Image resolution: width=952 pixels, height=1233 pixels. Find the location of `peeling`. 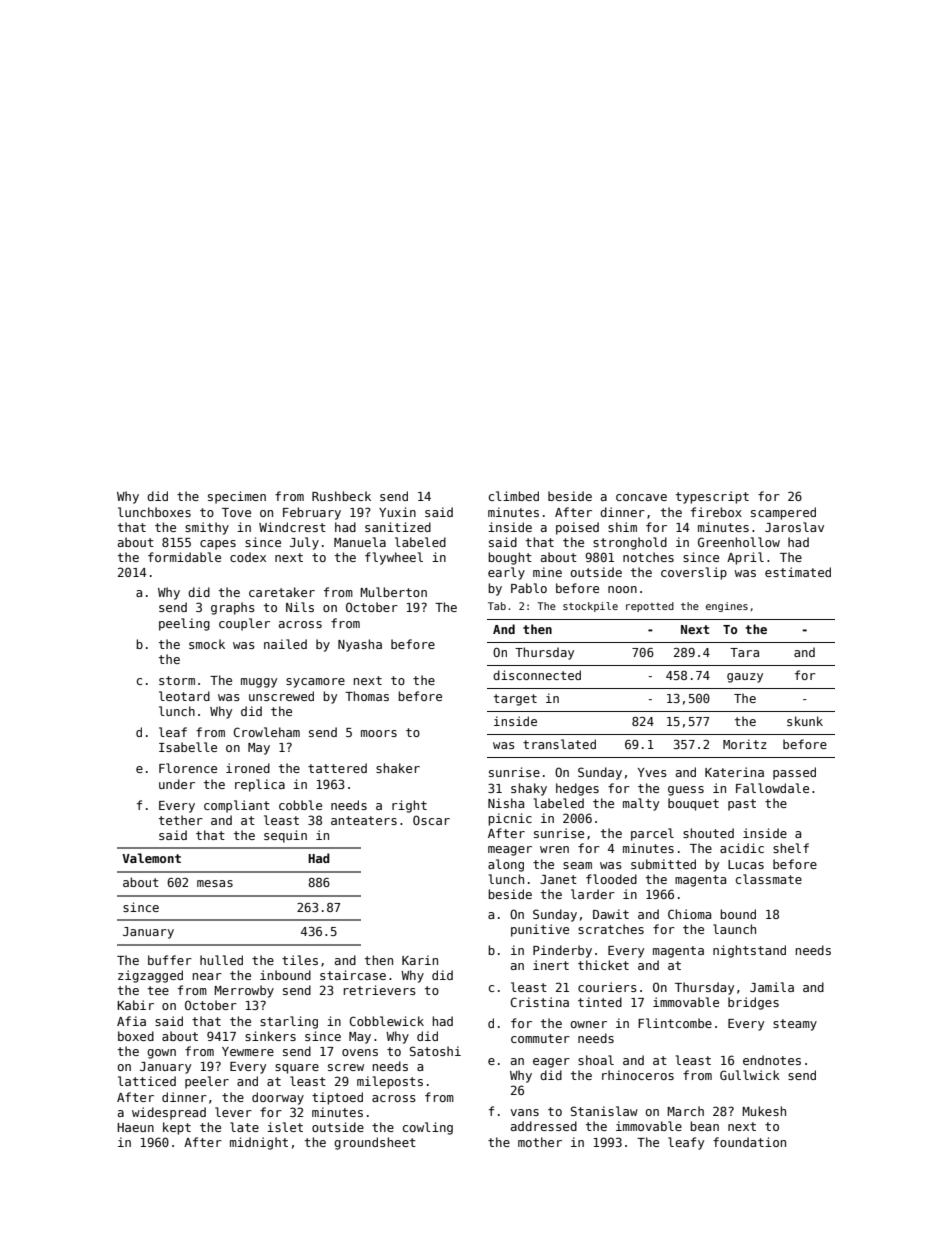

peeling is located at coordinates (184, 624).
